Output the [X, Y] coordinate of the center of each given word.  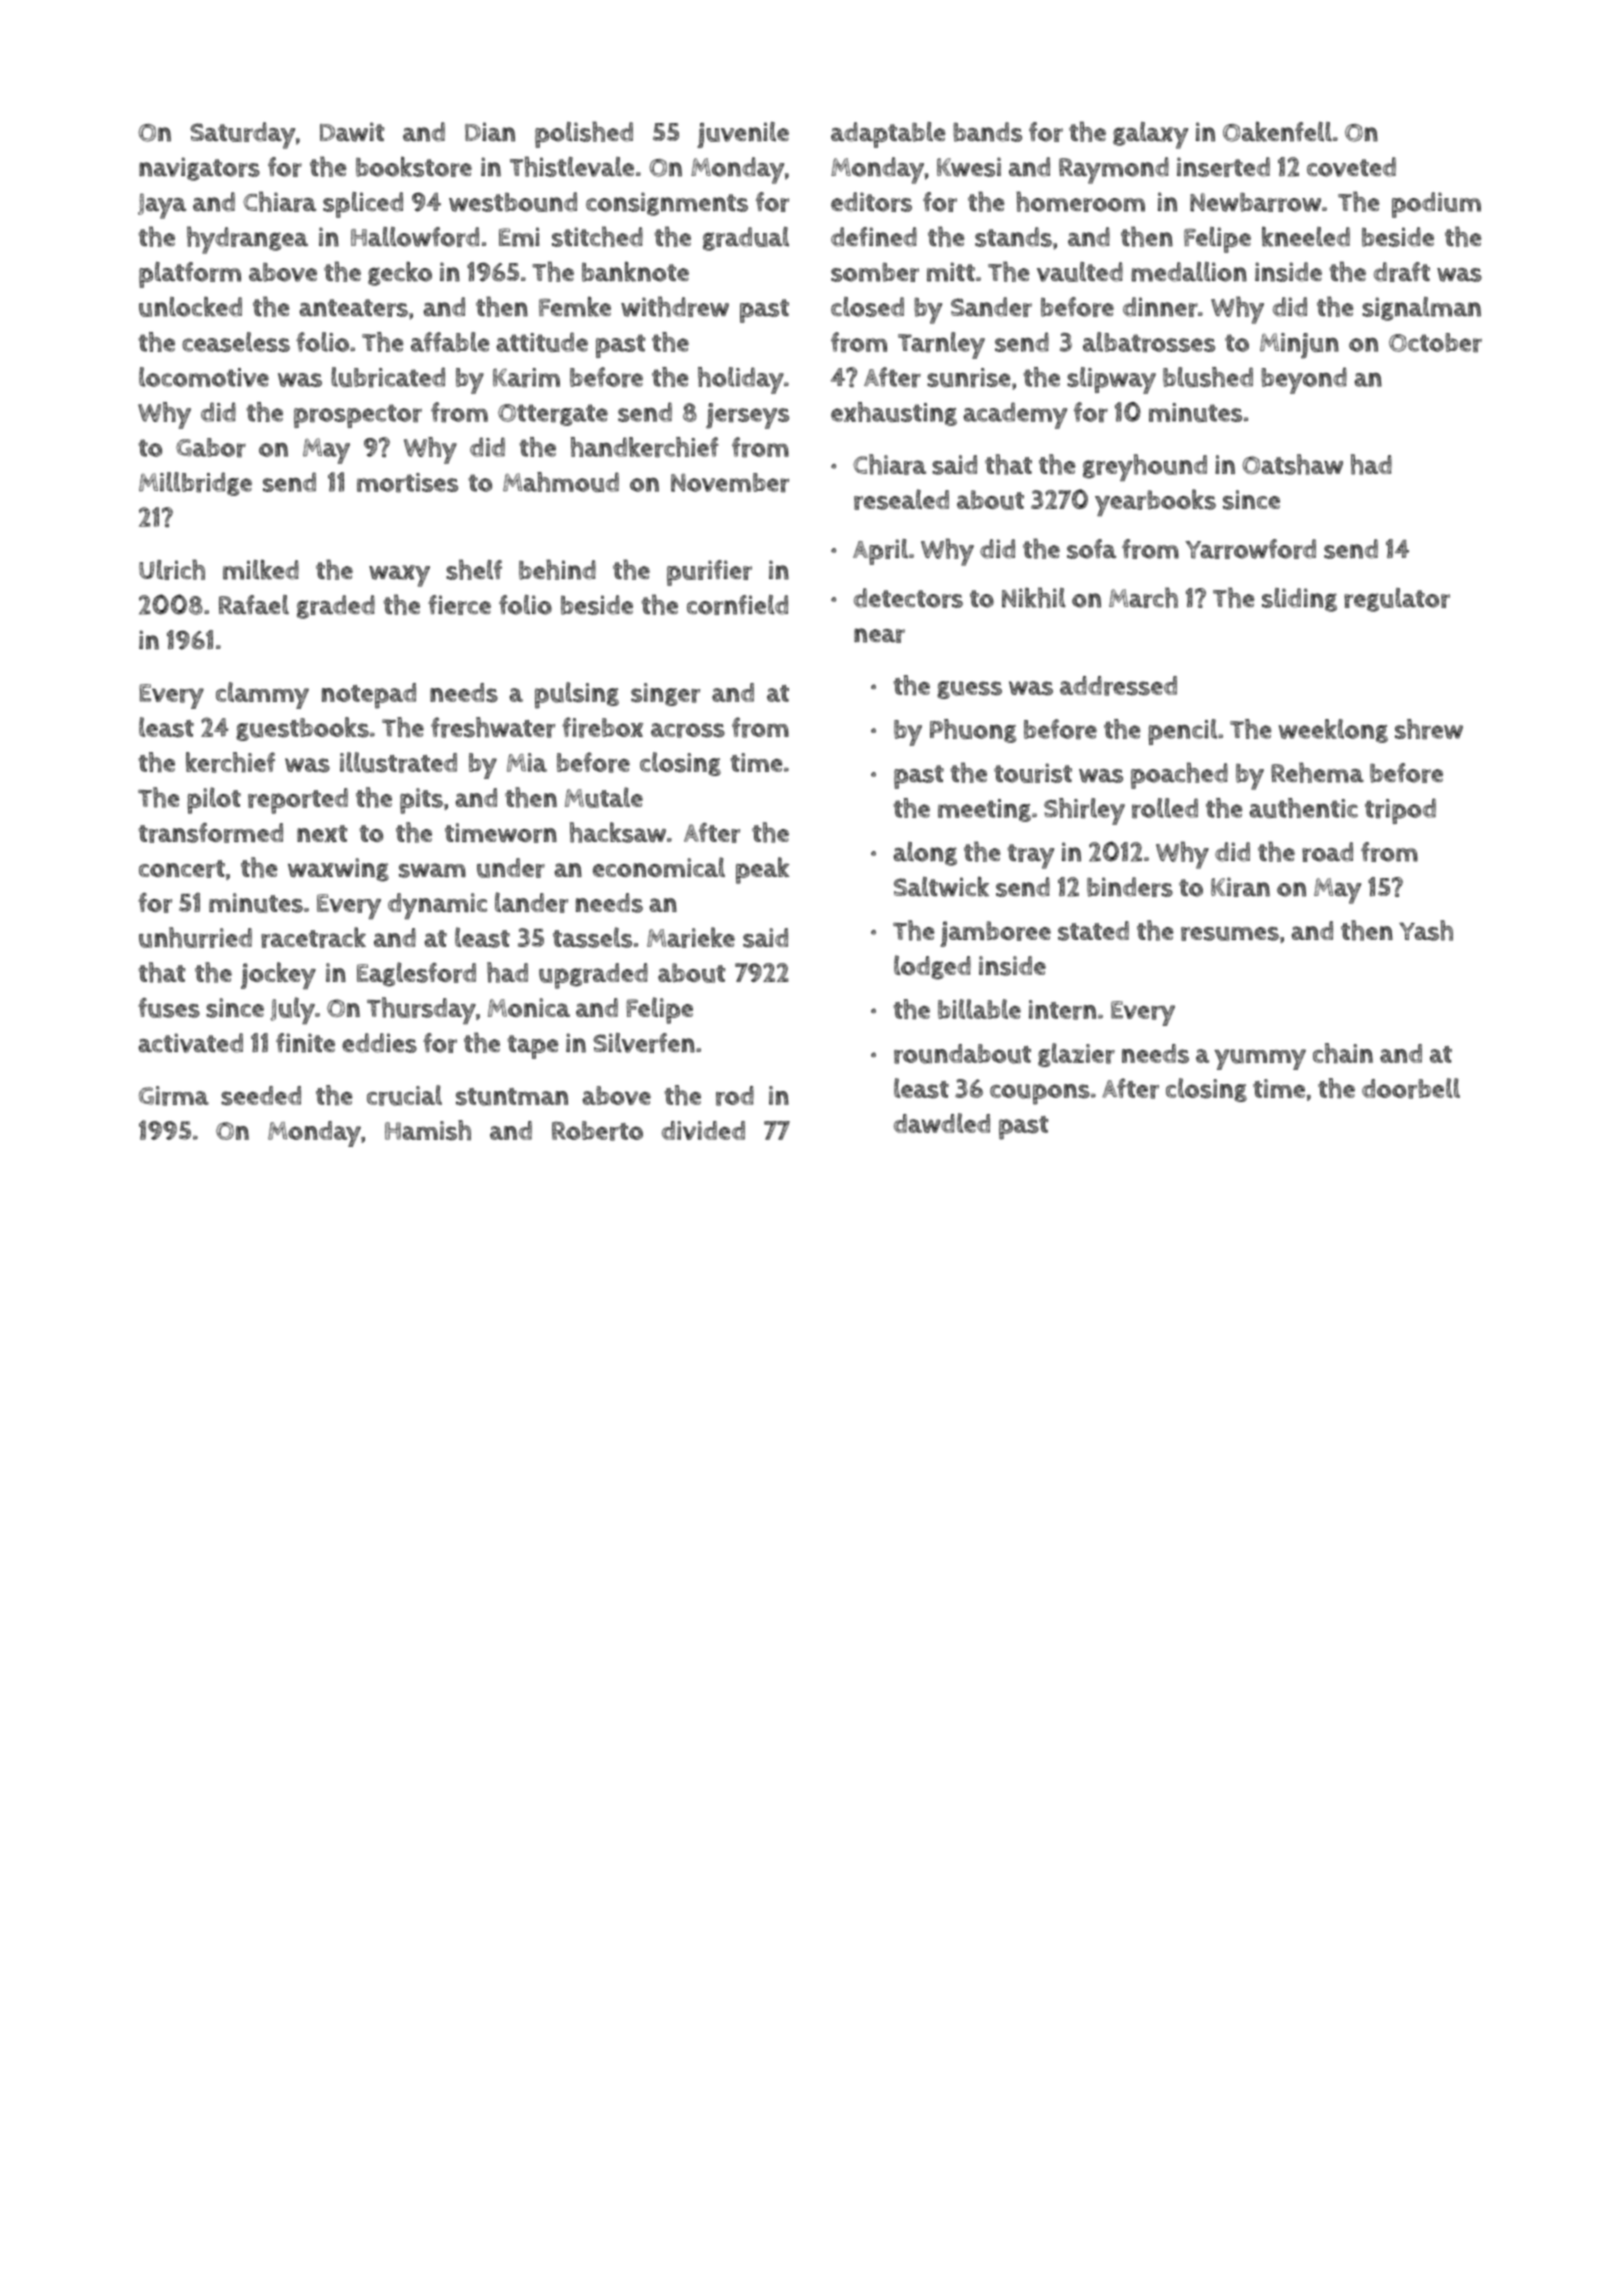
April [880, 552]
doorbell [1411, 1088]
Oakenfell [1277, 131]
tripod [1400, 811]
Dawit [352, 132]
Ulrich [172, 569]
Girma [174, 1096]
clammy [262, 695]
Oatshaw [1292, 464]
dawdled [942, 1123]
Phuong [973, 731]
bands [987, 132]
